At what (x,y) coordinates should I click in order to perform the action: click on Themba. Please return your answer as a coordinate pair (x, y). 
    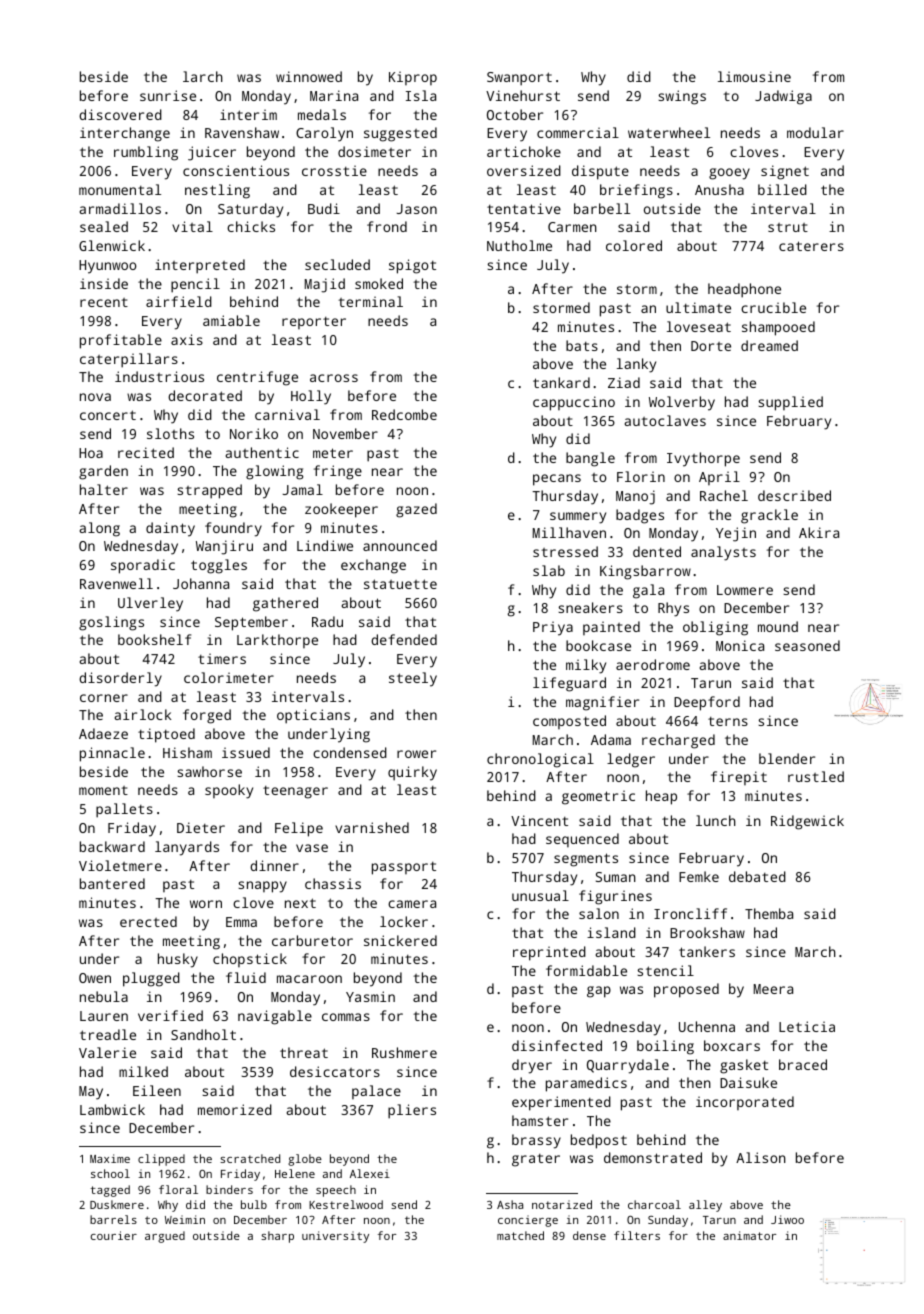
    Looking at the image, I should click on (769, 913).
